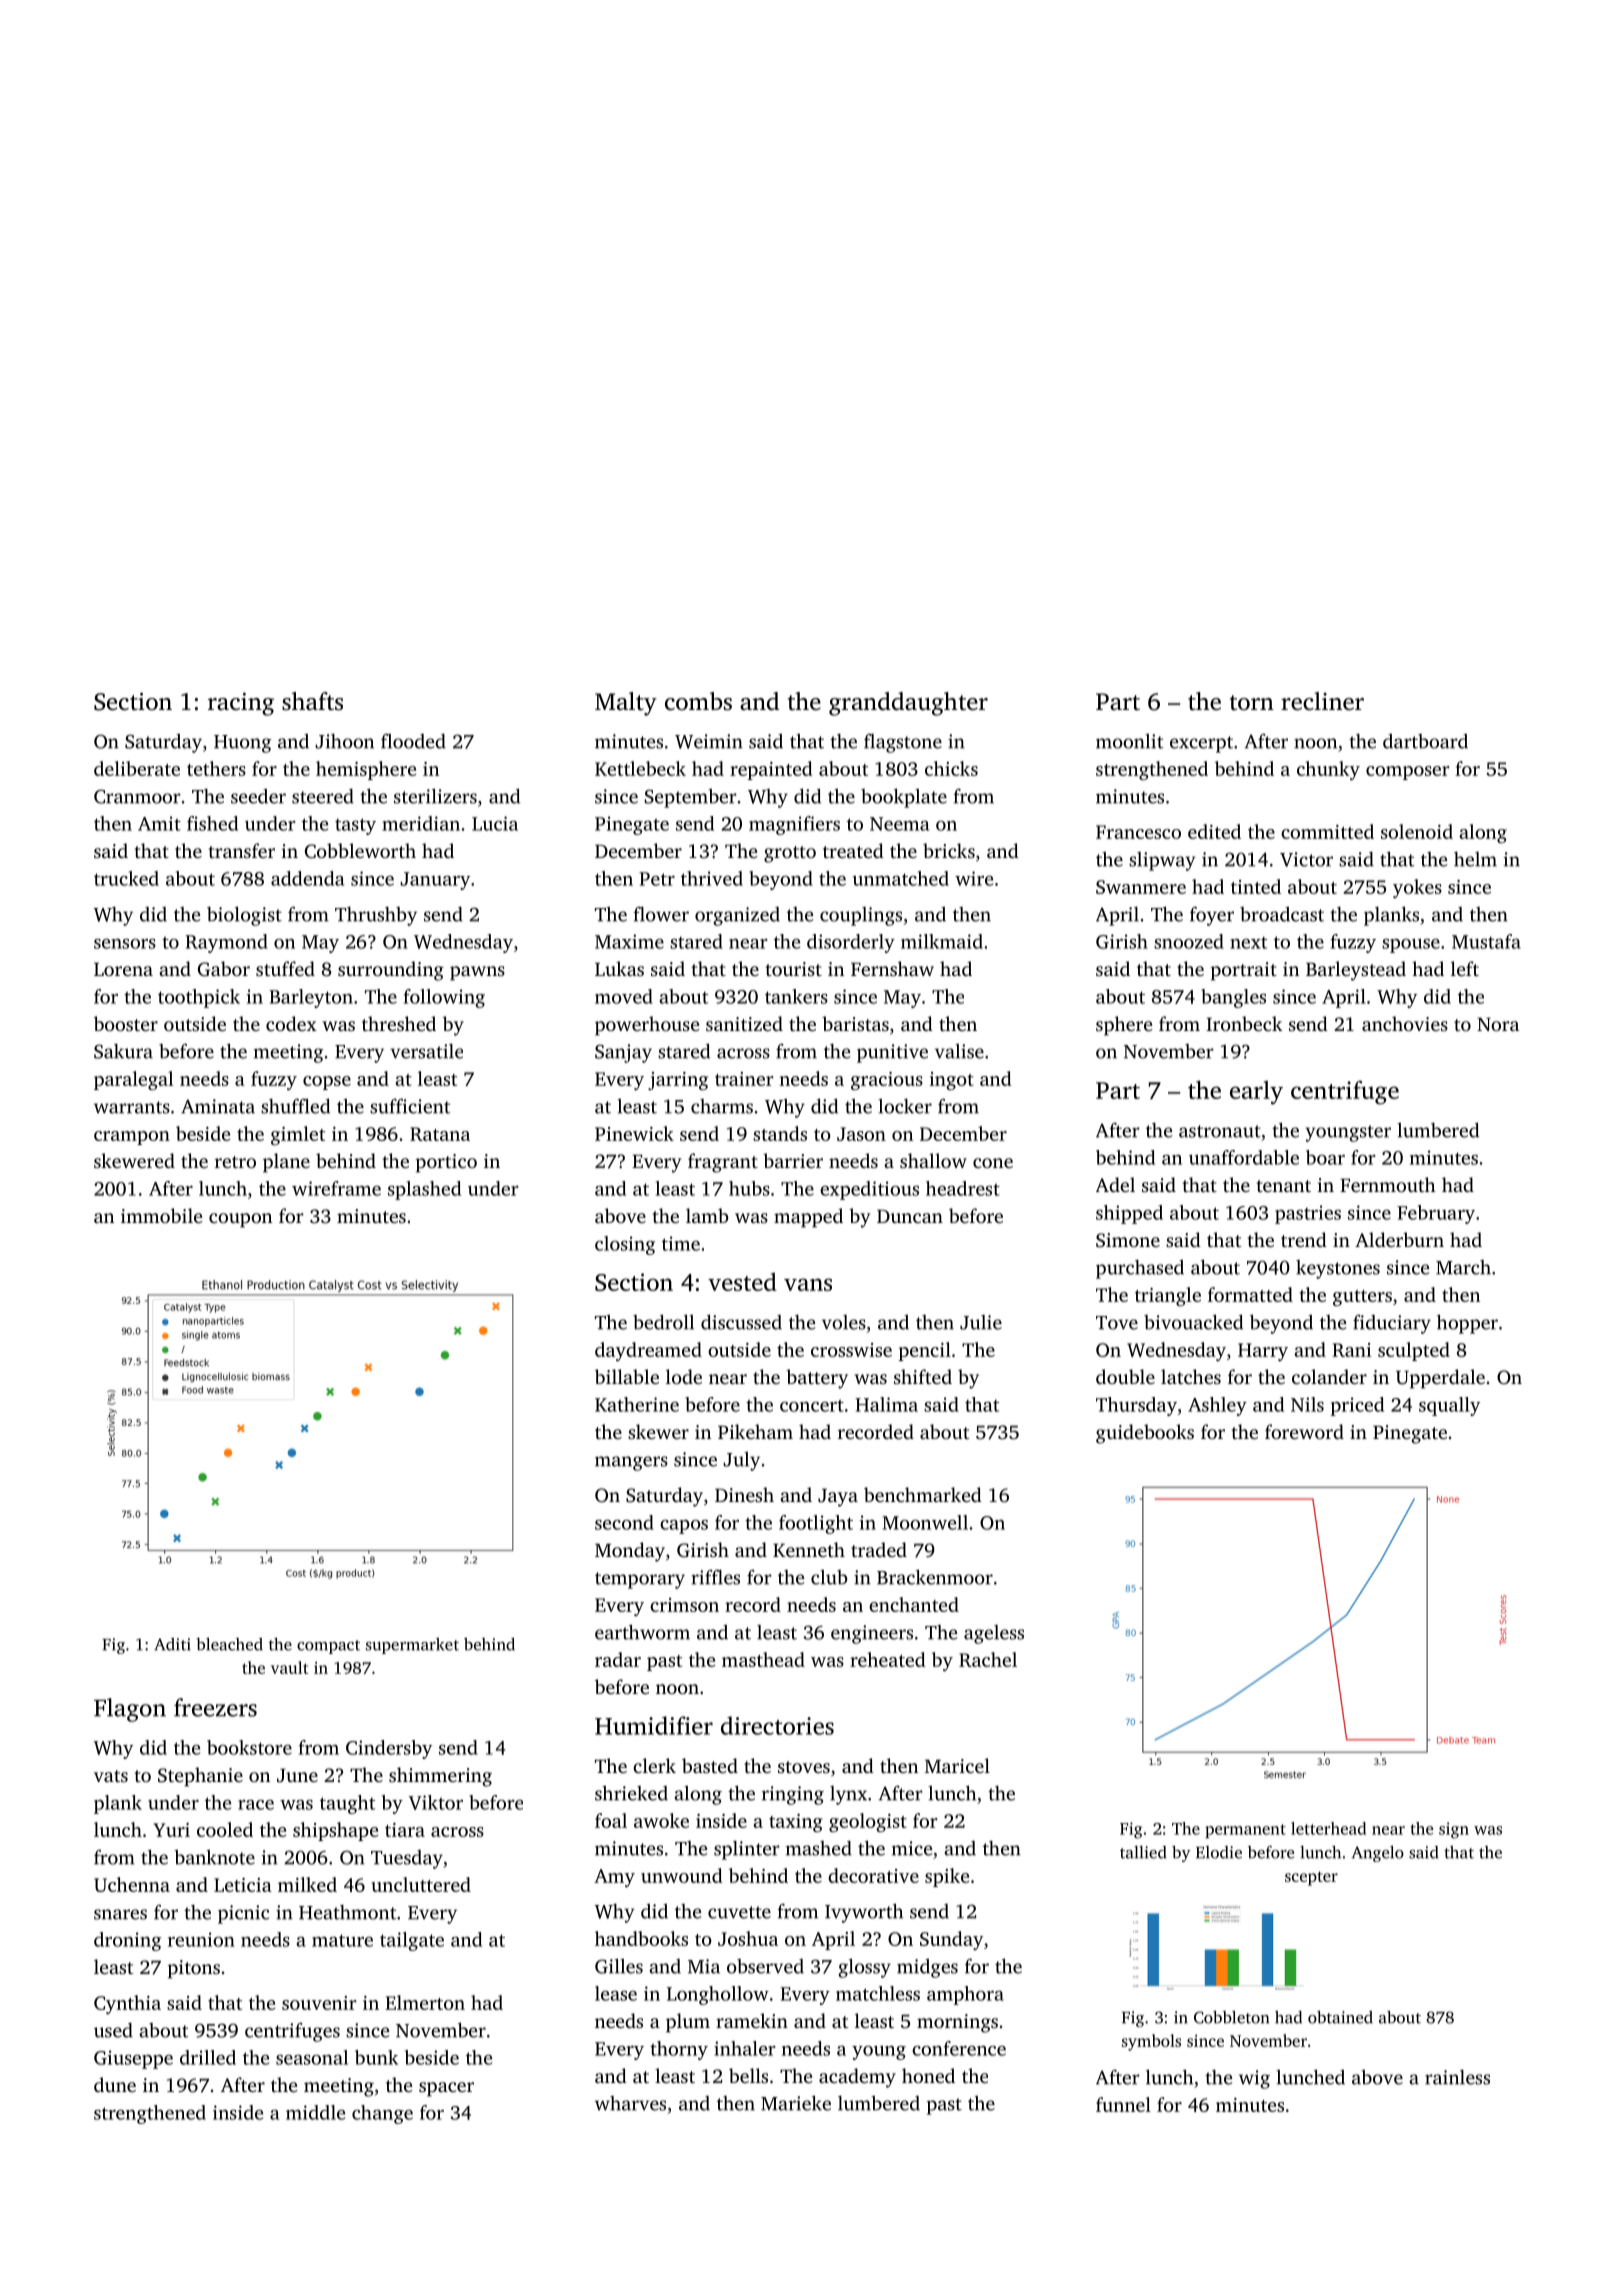 The height and width of the page is (2292, 1620). Describe the element at coordinates (868, 1822) in the page. I see `geologist` at that location.
